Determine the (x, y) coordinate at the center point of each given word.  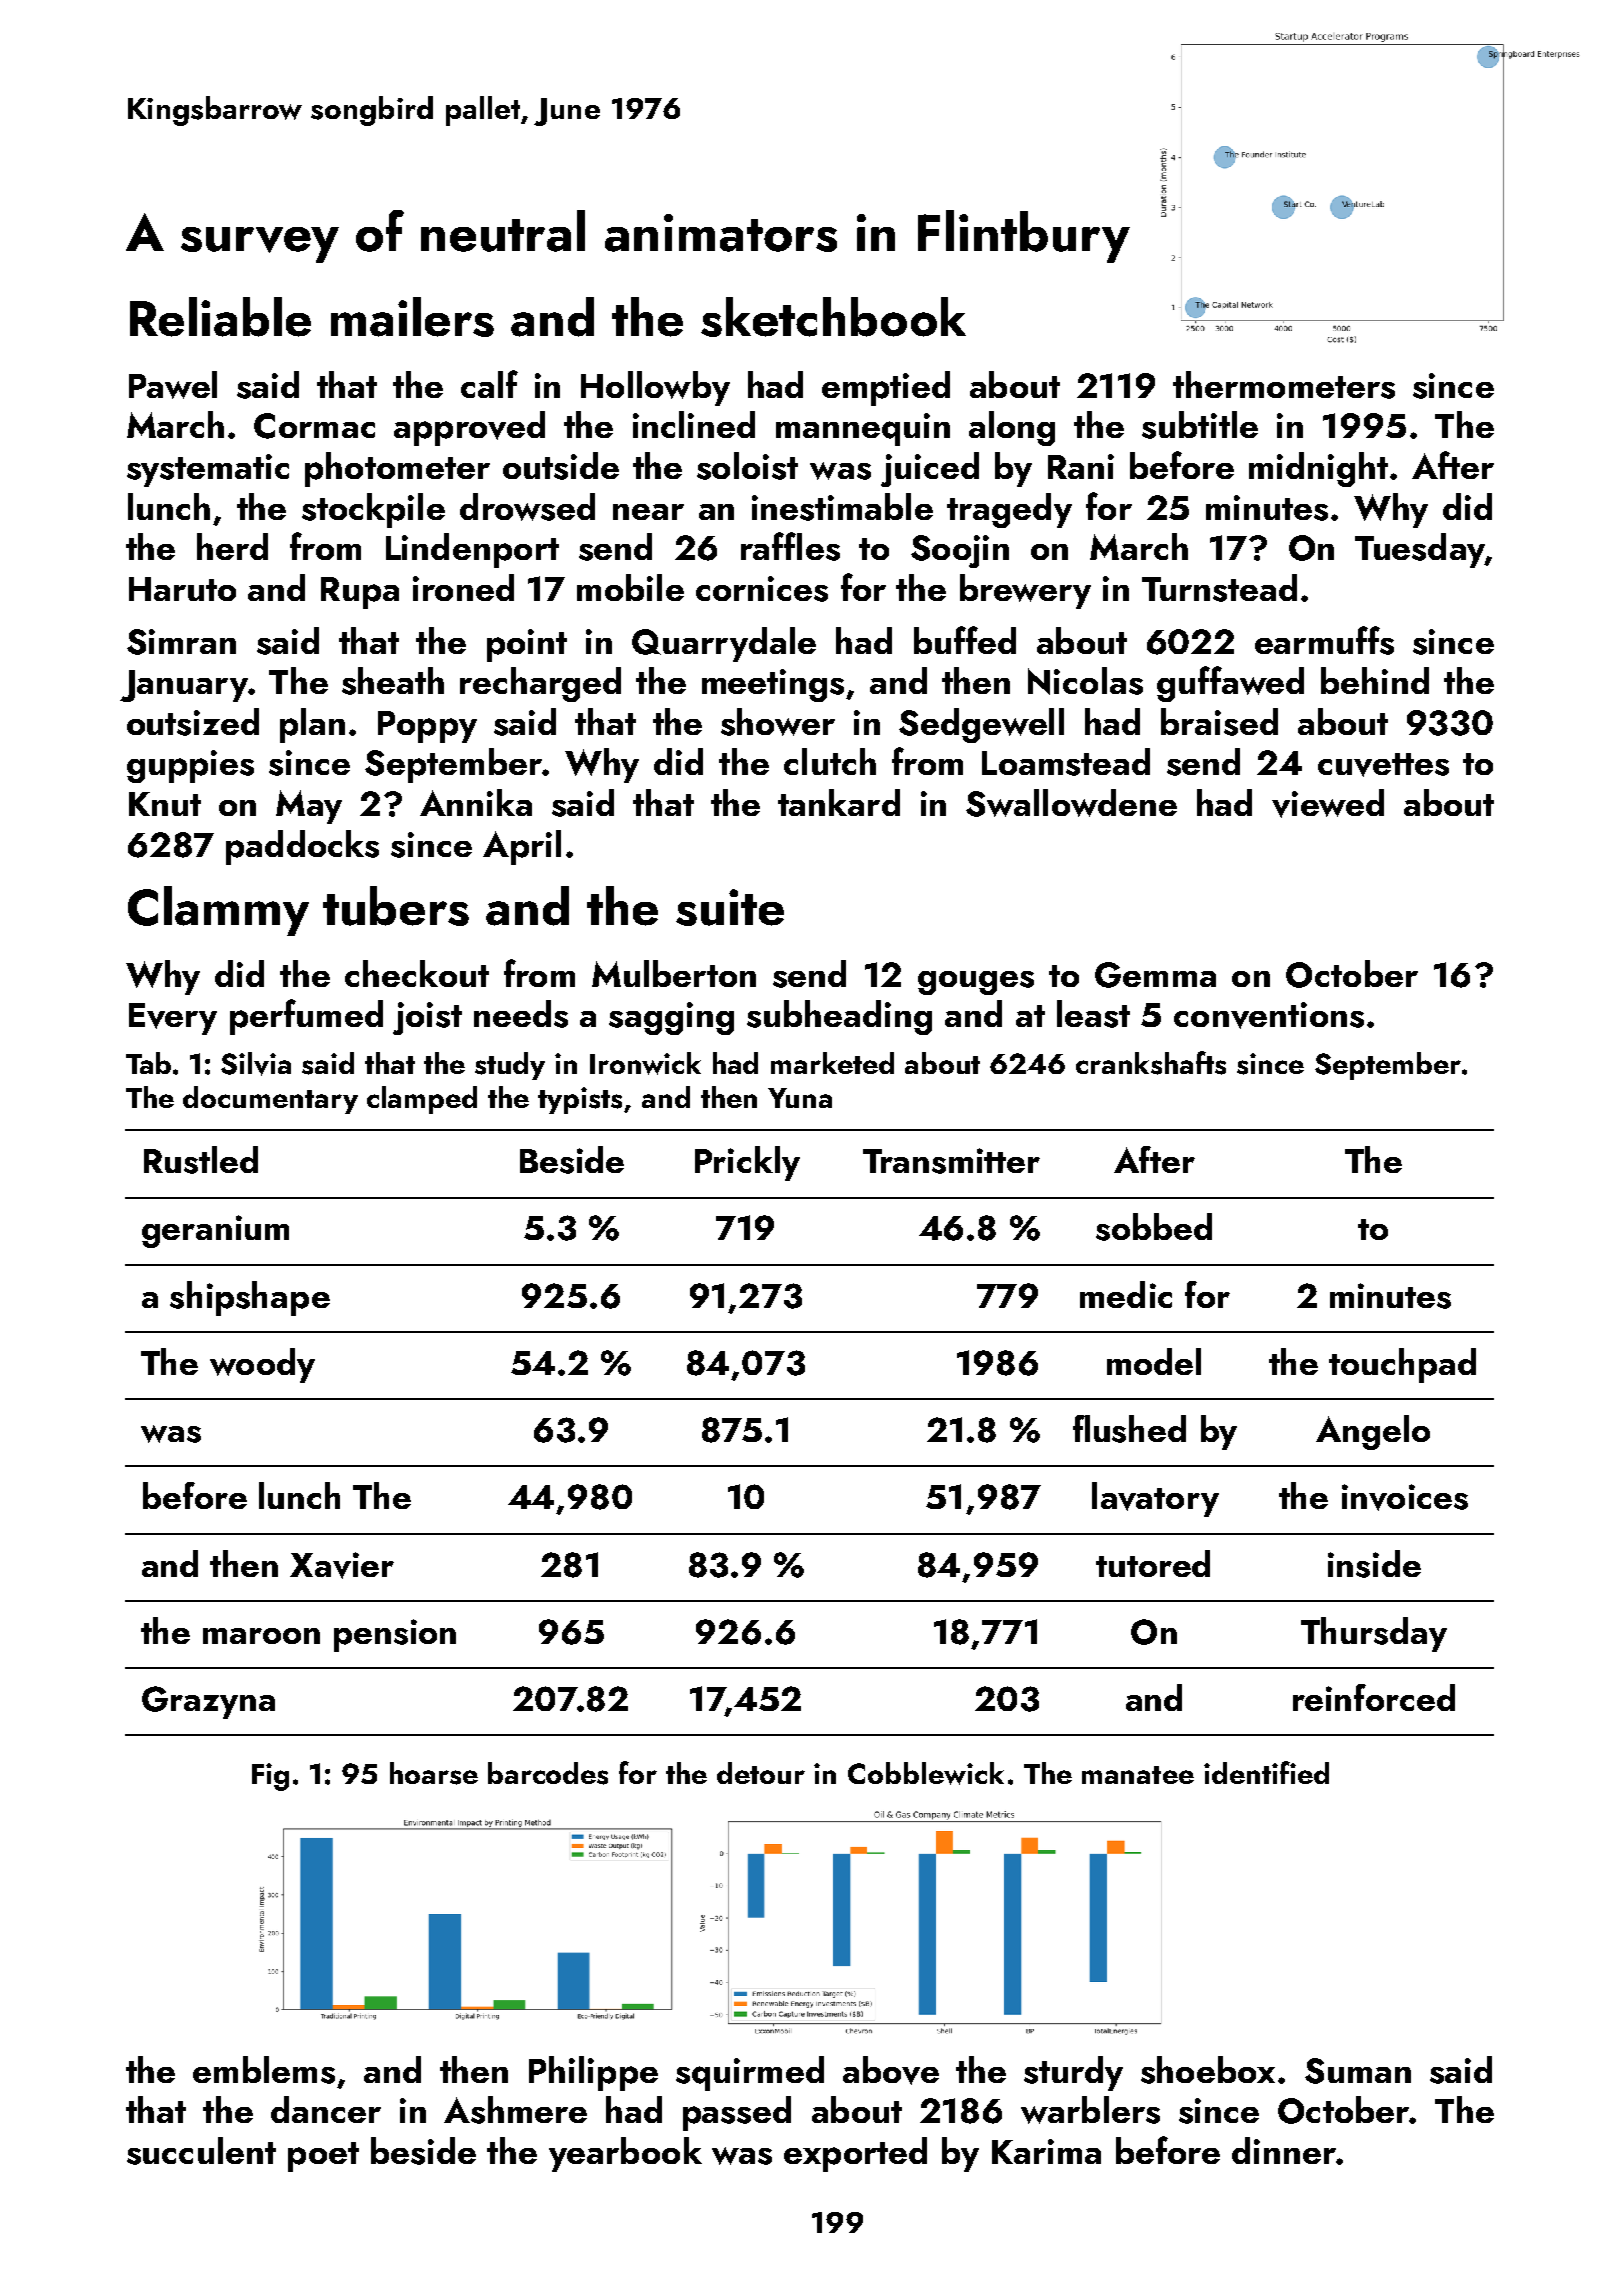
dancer (326, 2109)
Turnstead (1219, 588)
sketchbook (833, 317)
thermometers (1284, 385)
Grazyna (208, 1702)
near (648, 512)
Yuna (800, 1098)
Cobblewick (926, 1773)
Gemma (1155, 975)
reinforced (1374, 1697)
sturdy (1073, 2073)
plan (312, 725)
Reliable (220, 317)
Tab (148, 1063)
